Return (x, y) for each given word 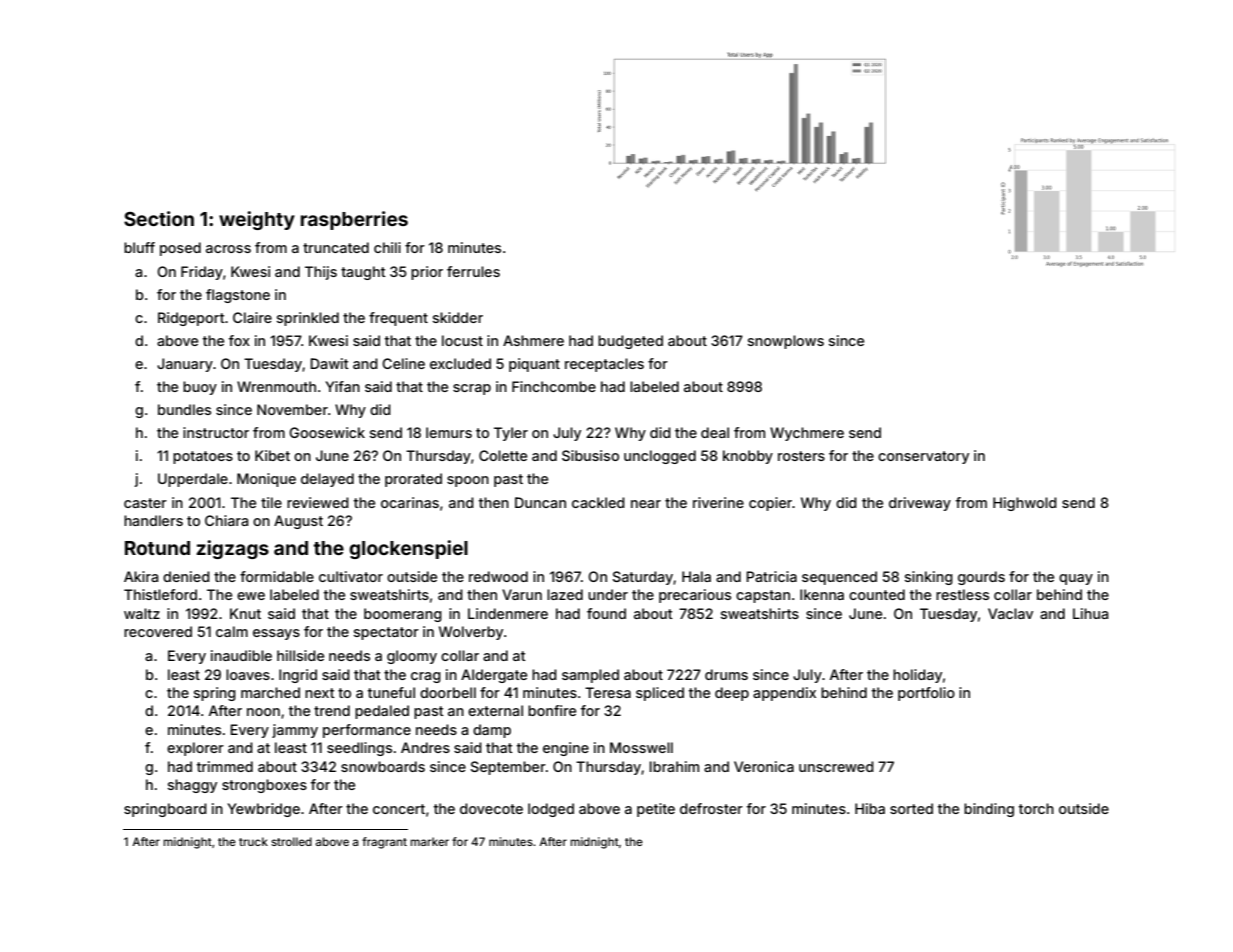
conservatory (923, 457)
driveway (920, 504)
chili (387, 247)
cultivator (351, 576)
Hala (696, 576)
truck (253, 841)
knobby (748, 457)
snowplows (786, 342)
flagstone (238, 296)
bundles (184, 409)
